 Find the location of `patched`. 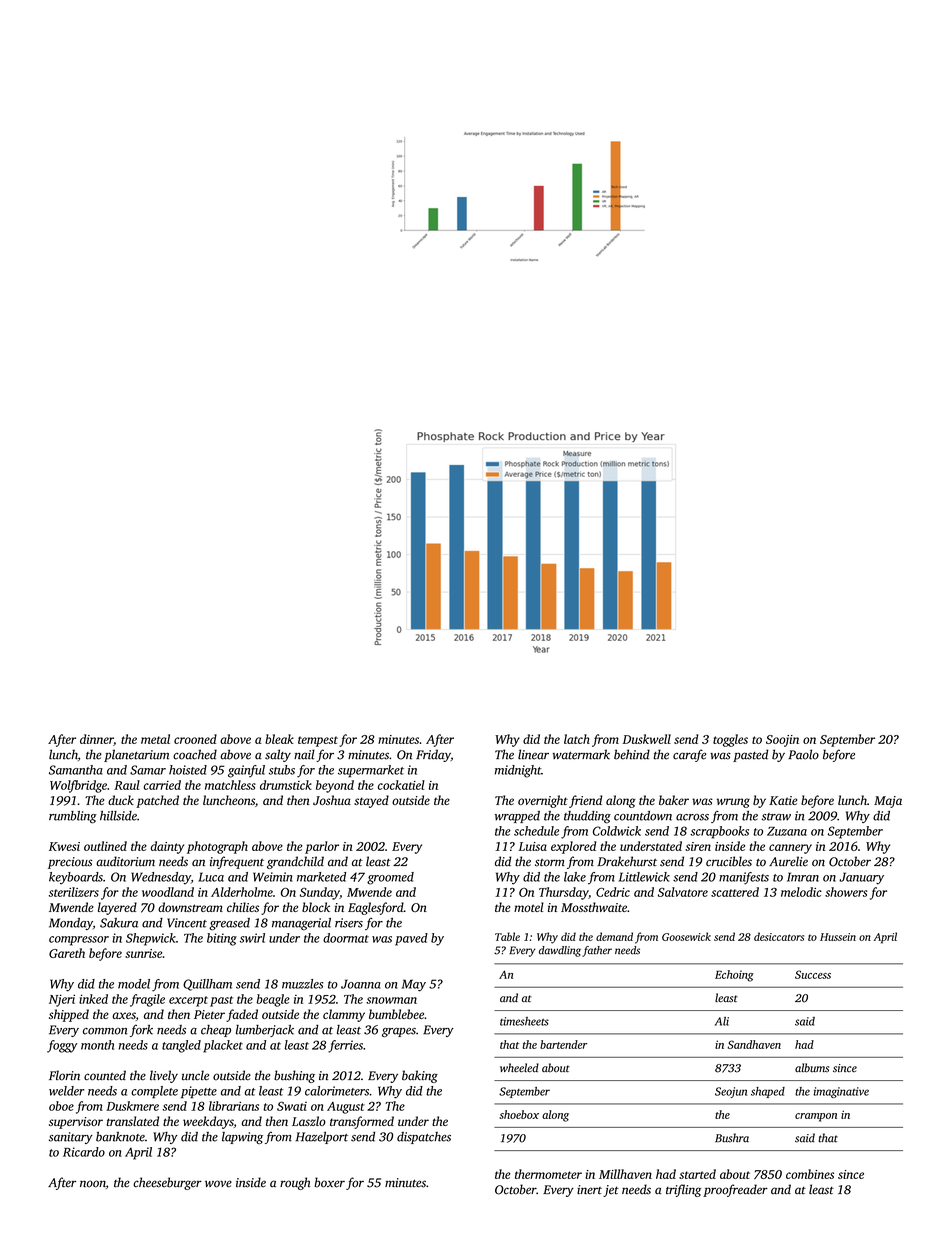

patched is located at coordinates (157, 801).
